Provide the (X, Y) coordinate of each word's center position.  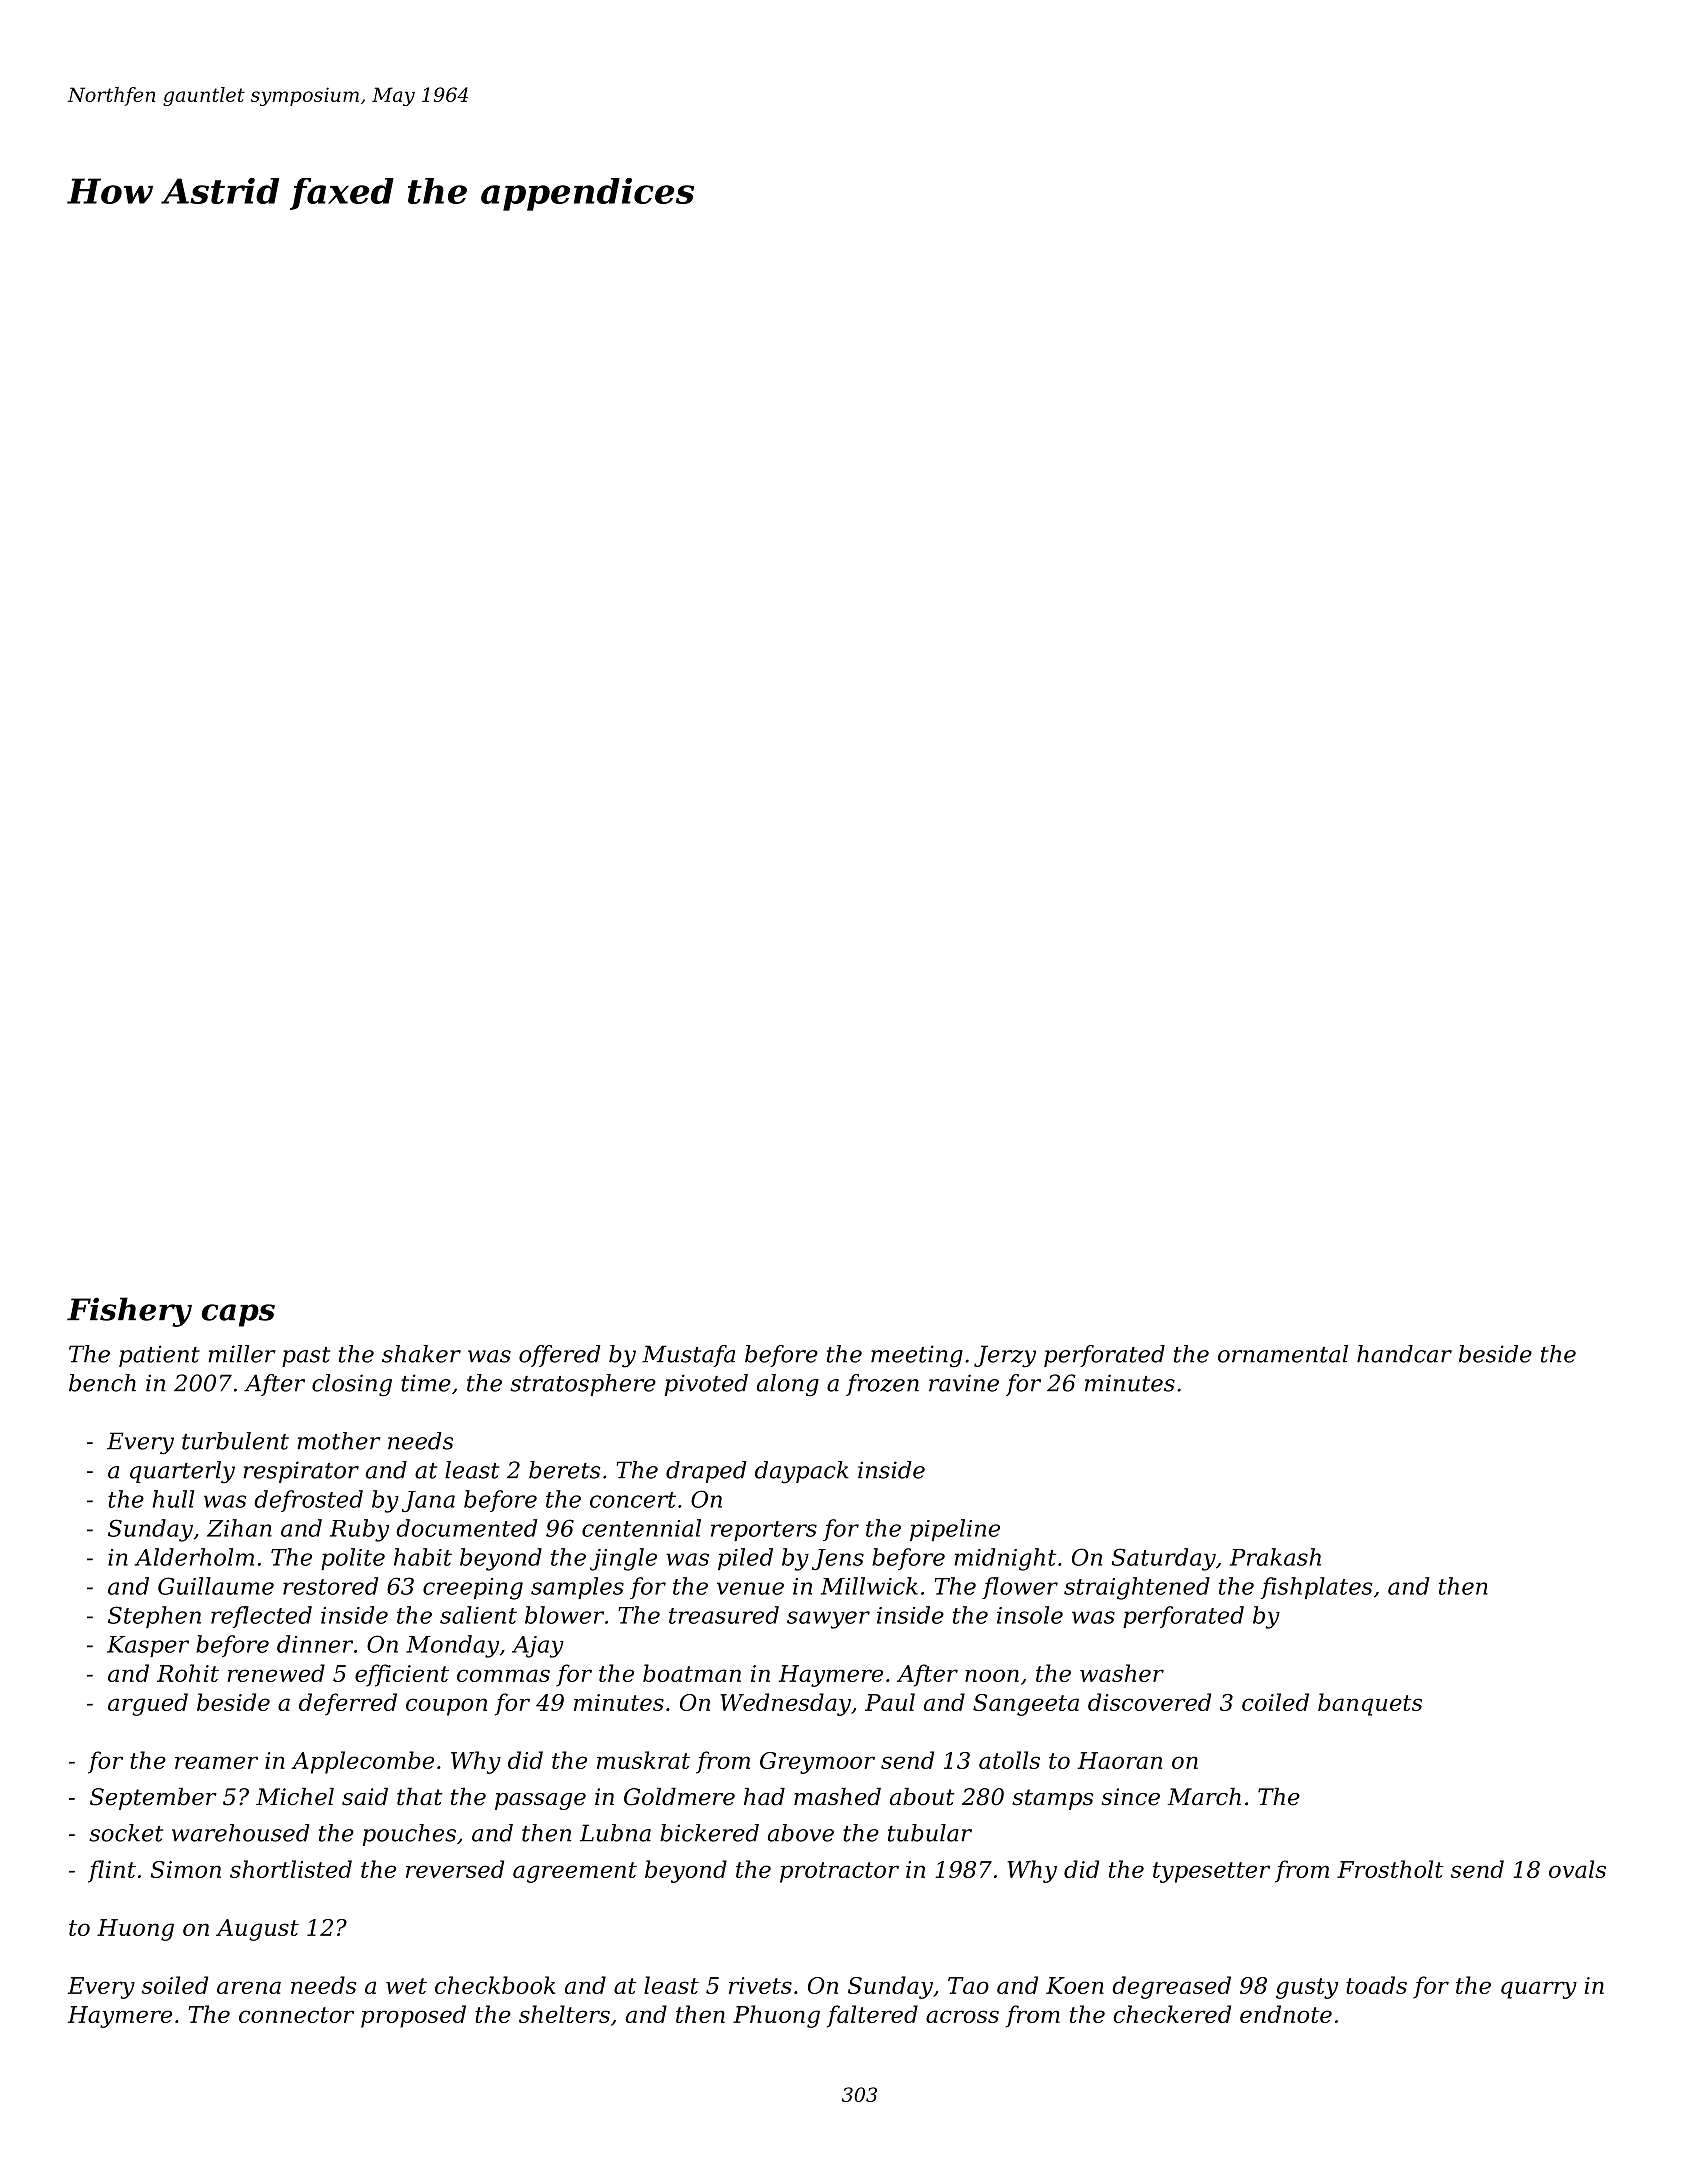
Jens (838, 1559)
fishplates (1316, 1588)
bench (102, 1383)
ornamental (1283, 1354)
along (788, 1385)
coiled (1275, 1702)
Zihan (239, 1528)
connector (296, 2015)
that (420, 1797)
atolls (1009, 1760)
